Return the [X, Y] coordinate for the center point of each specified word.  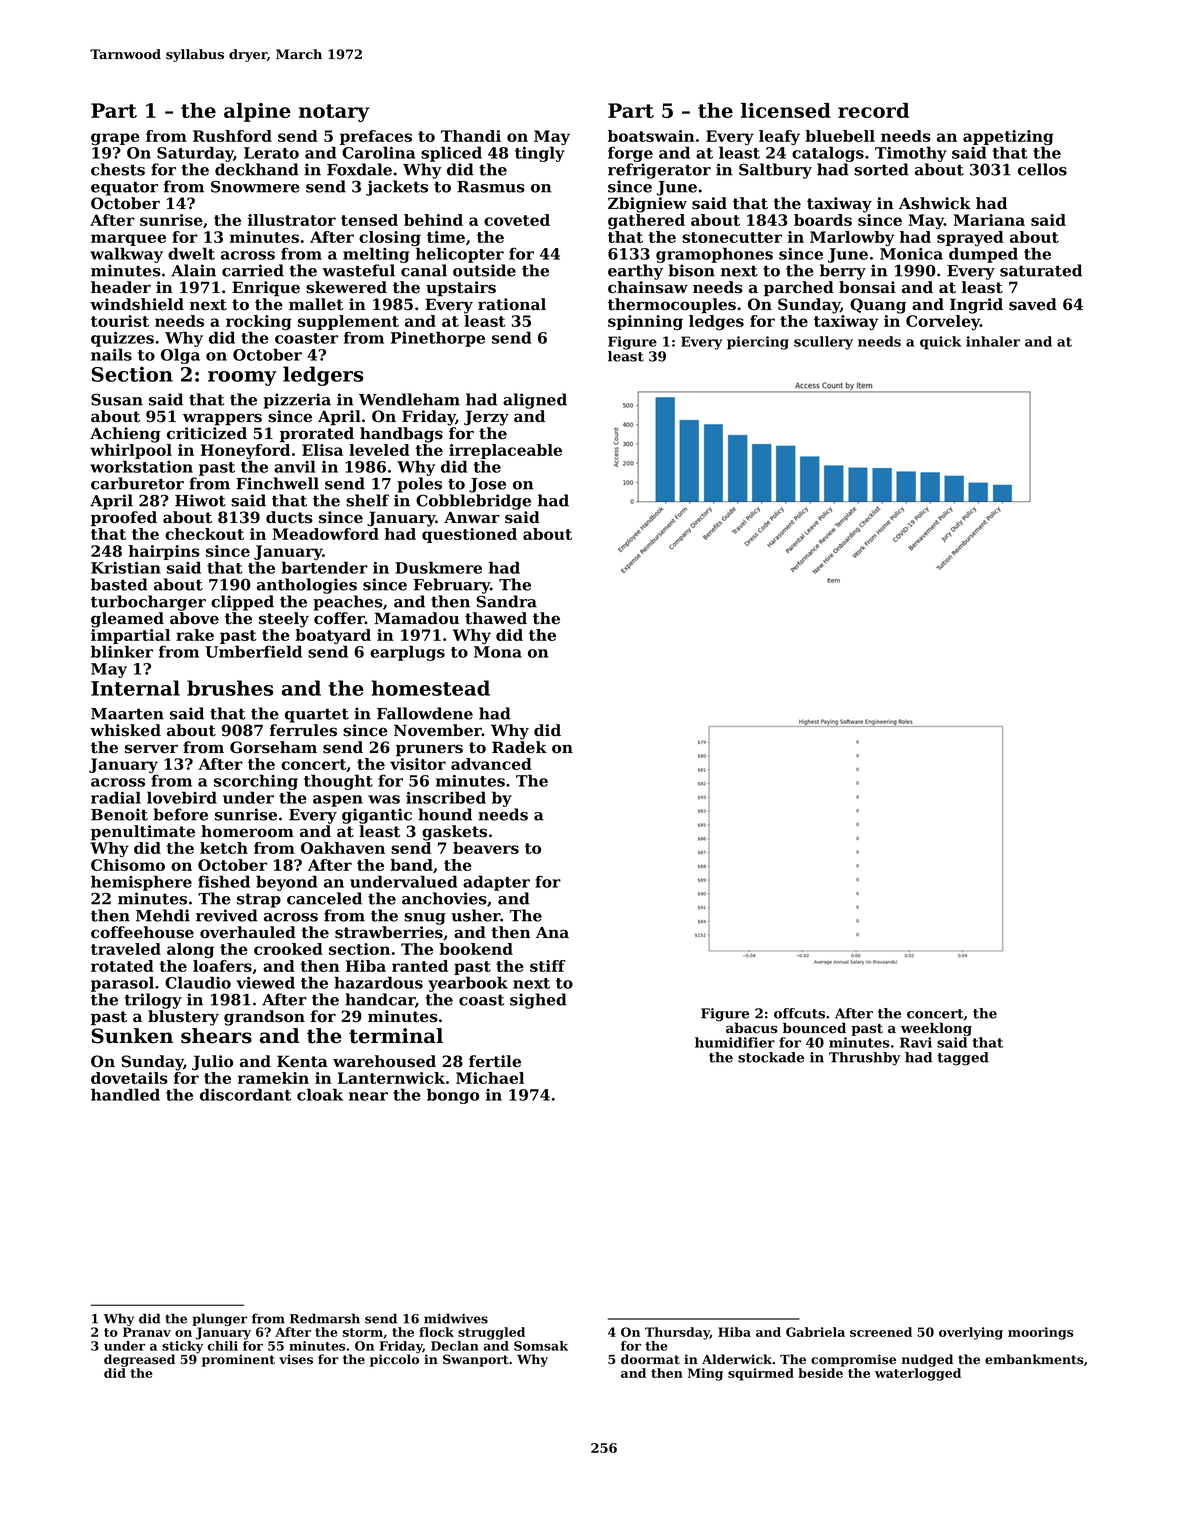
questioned [469, 535]
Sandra [507, 601]
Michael [490, 1078]
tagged [963, 1059]
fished [224, 881]
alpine [257, 112]
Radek [519, 747]
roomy [242, 378]
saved [1033, 304]
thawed [496, 618]
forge [630, 154]
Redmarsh [325, 1318]
